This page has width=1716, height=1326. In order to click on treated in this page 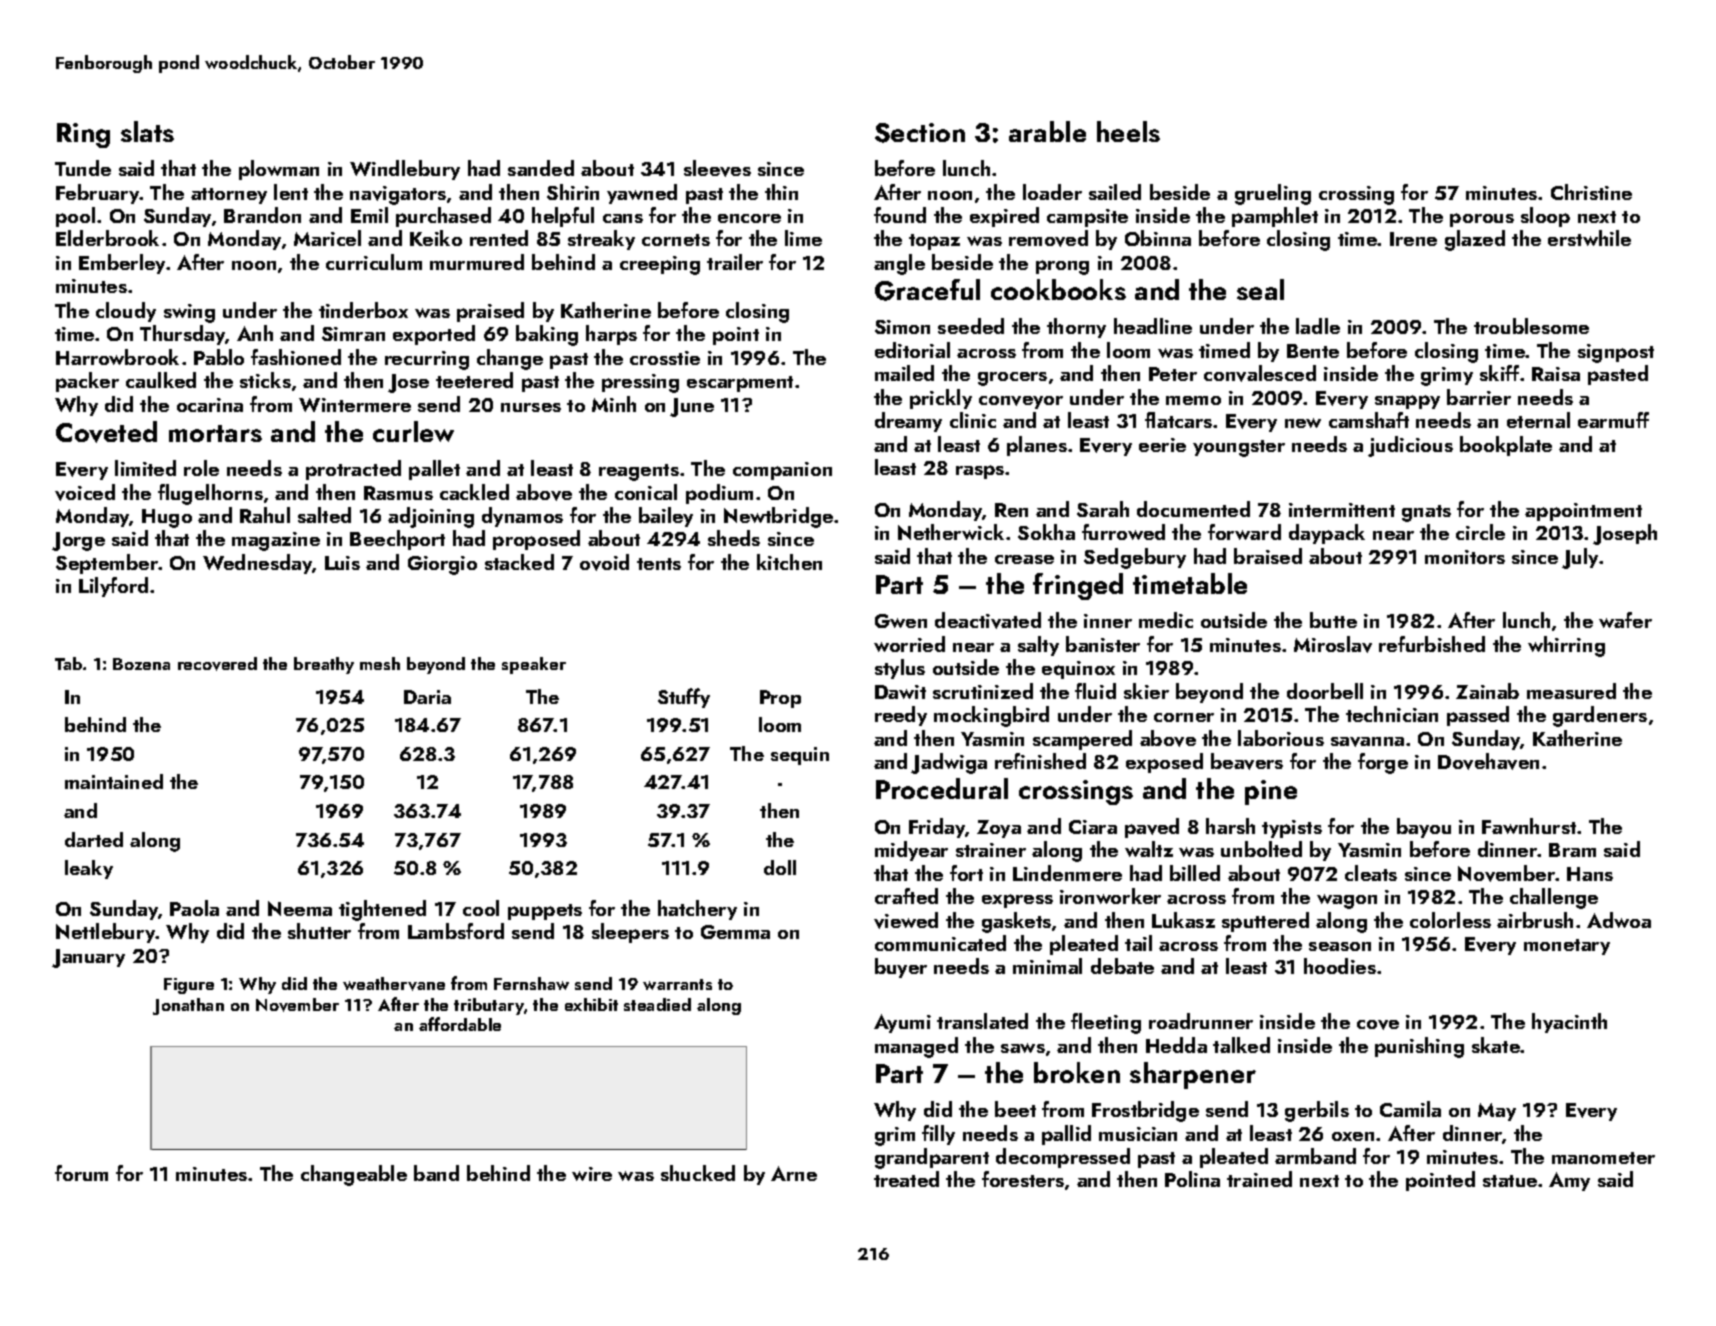, I will do `click(906, 1179)`.
